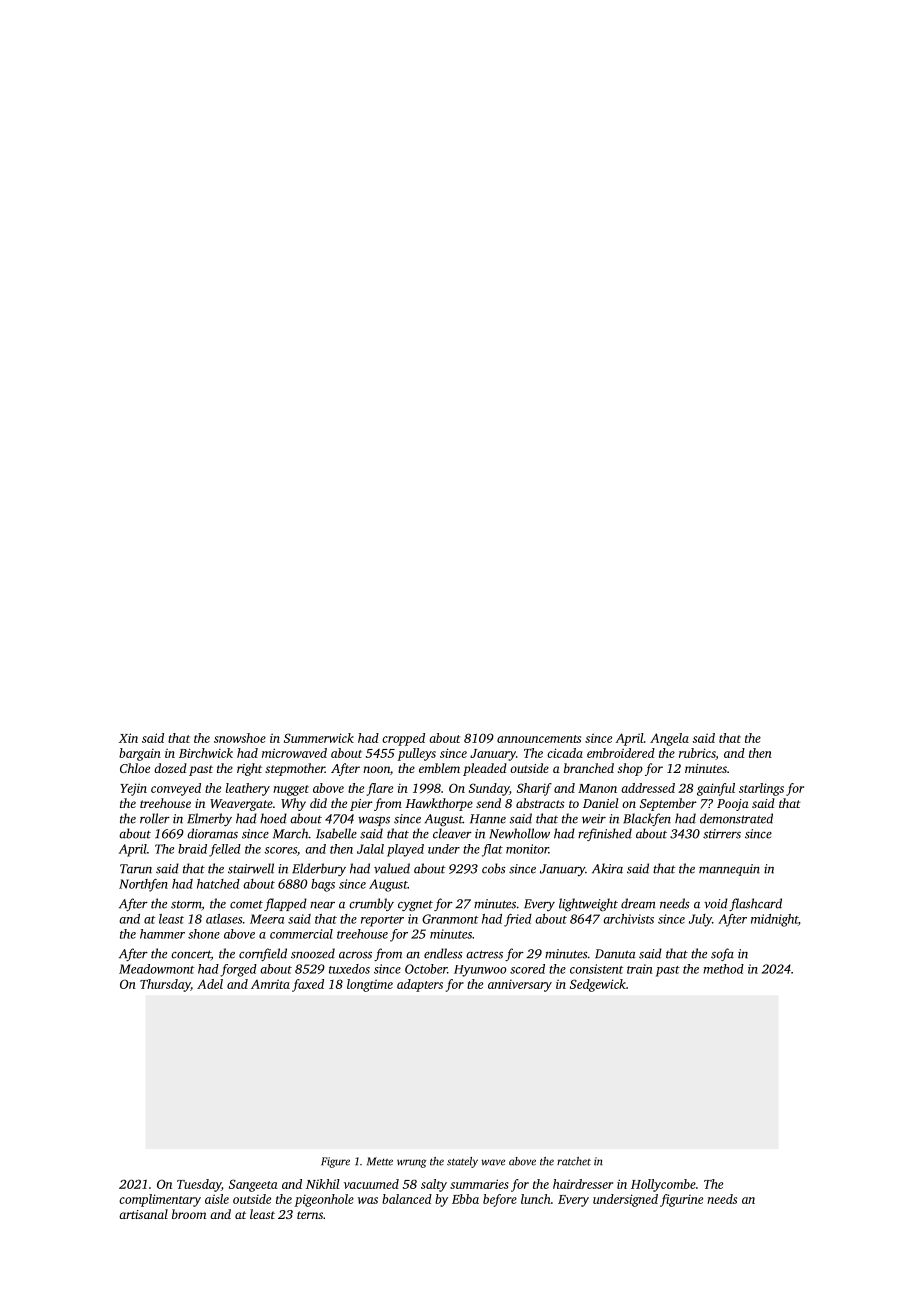 The image size is (924, 1308). What do you see at coordinates (218, 884) in the document?
I see `hatched` at bounding box center [218, 884].
